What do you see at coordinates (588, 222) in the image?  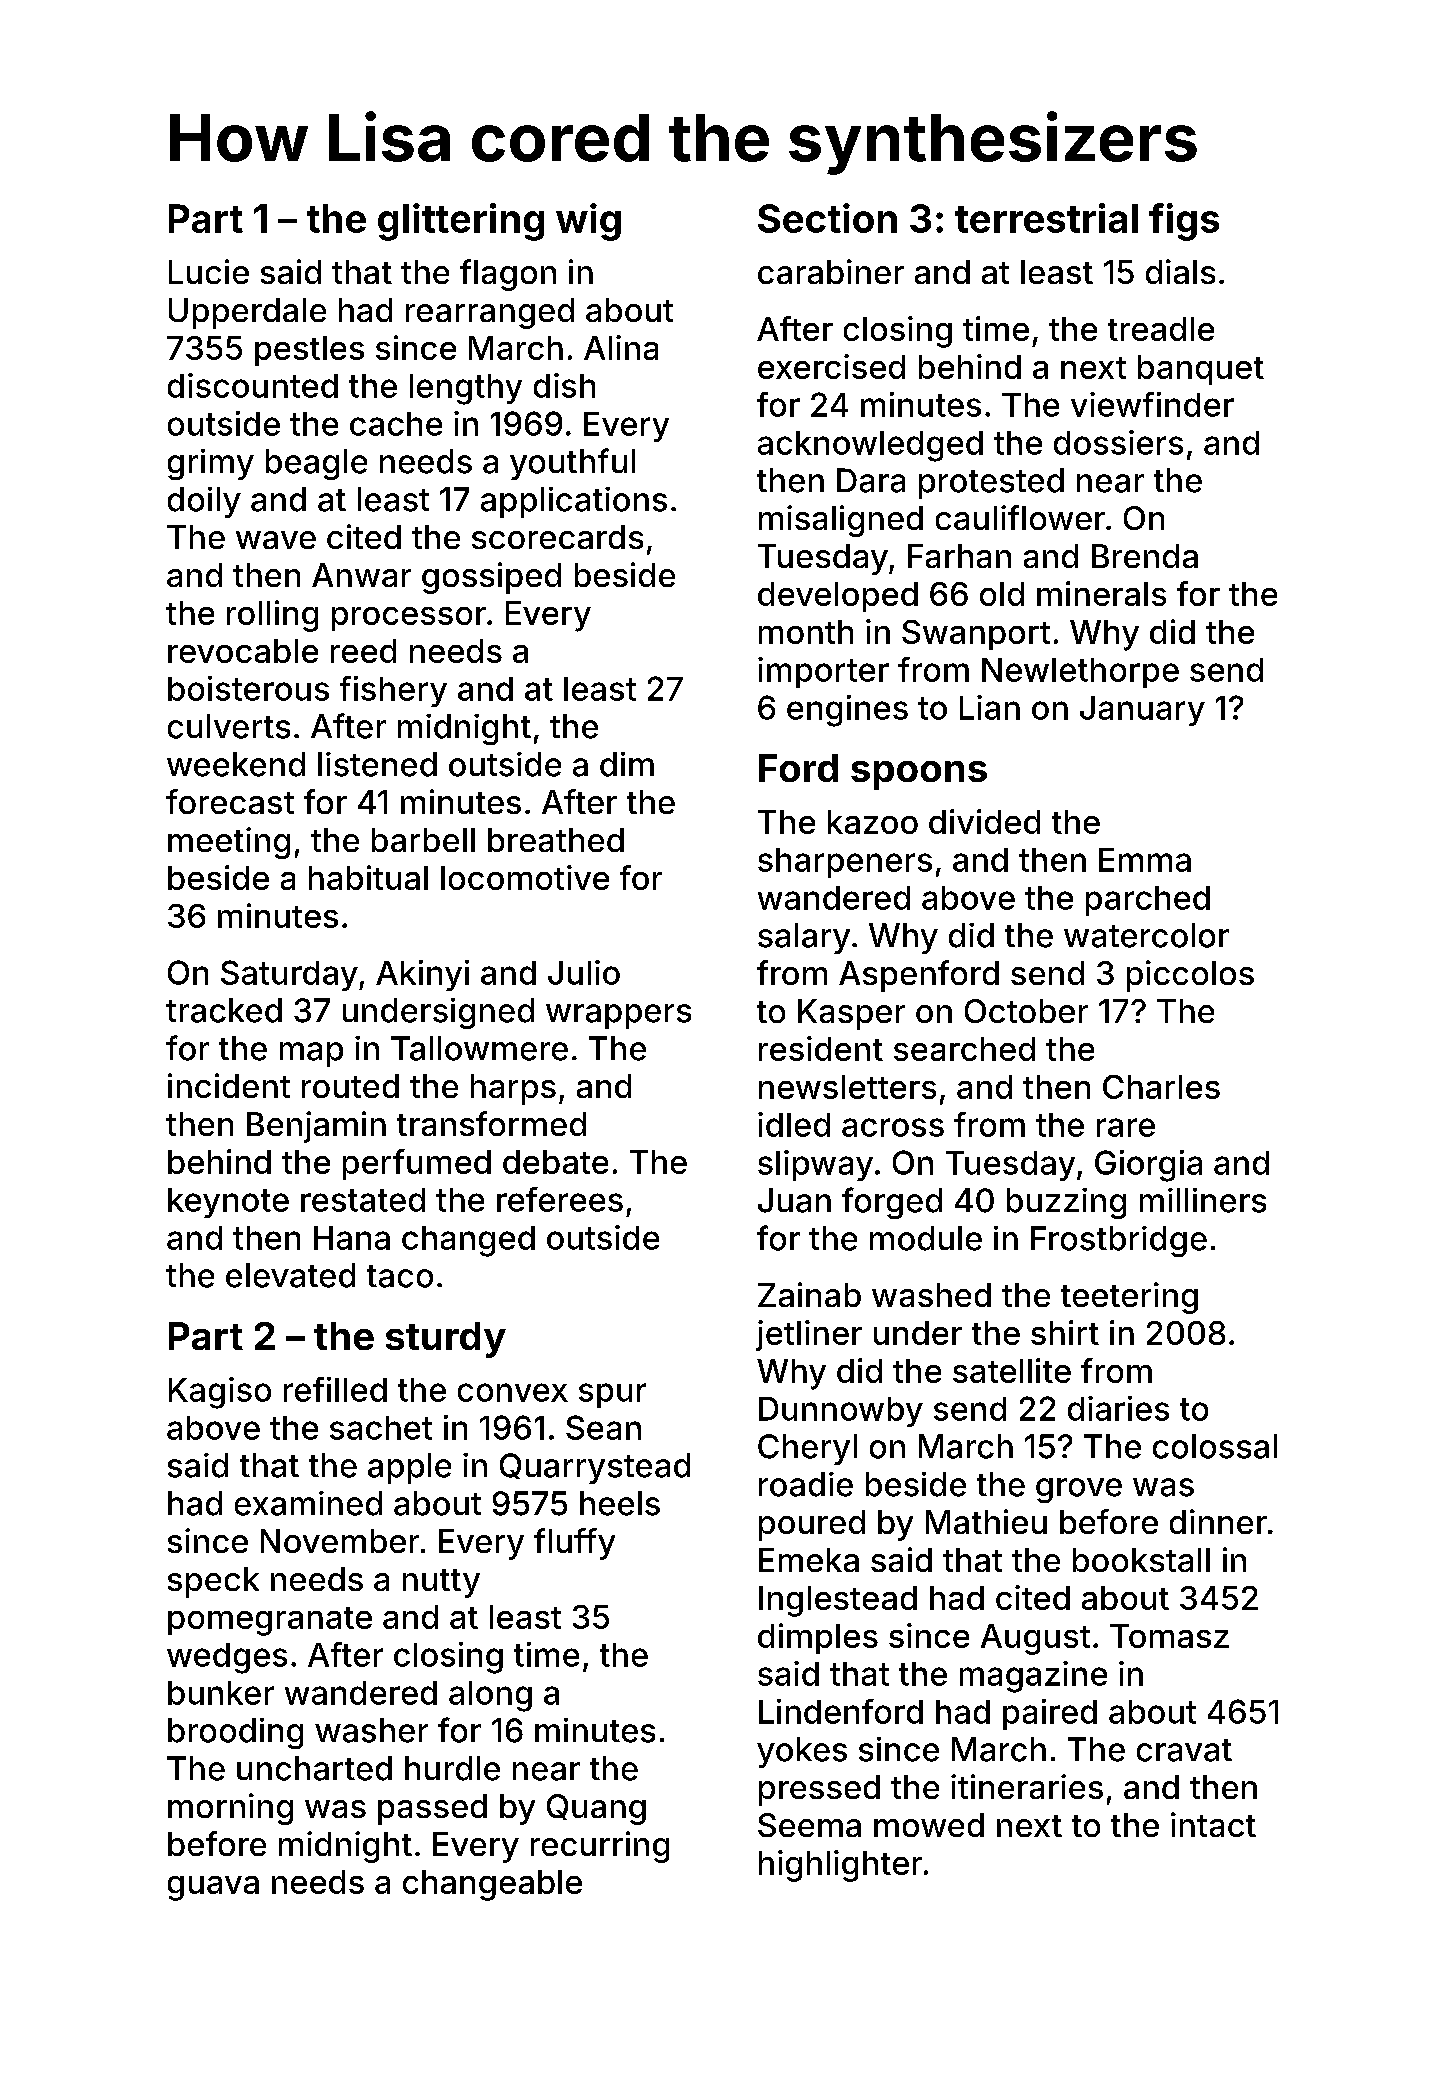 I see `wig` at bounding box center [588, 222].
